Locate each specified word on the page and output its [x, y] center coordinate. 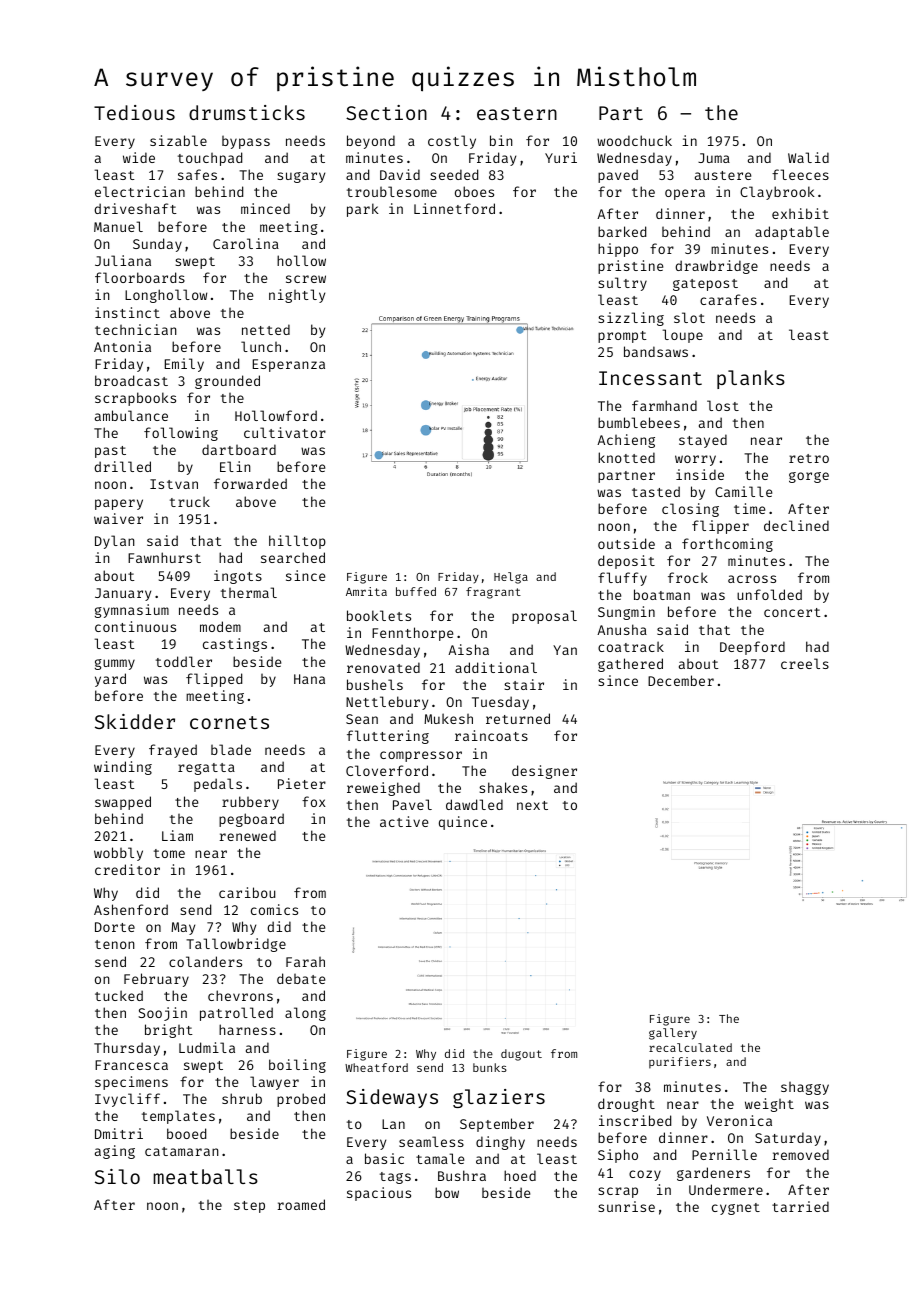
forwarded [250, 483]
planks [751, 379]
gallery [673, 1034]
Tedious [134, 112]
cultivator [285, 432]
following [181, 434]
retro [809, 458]
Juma [714, 158]
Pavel [412, 804]
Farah [305, 962]
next [532, 805]
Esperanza [289, 365]
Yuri [561, 157]
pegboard [251, 820]
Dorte [115, 927]
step [249, 1207]
